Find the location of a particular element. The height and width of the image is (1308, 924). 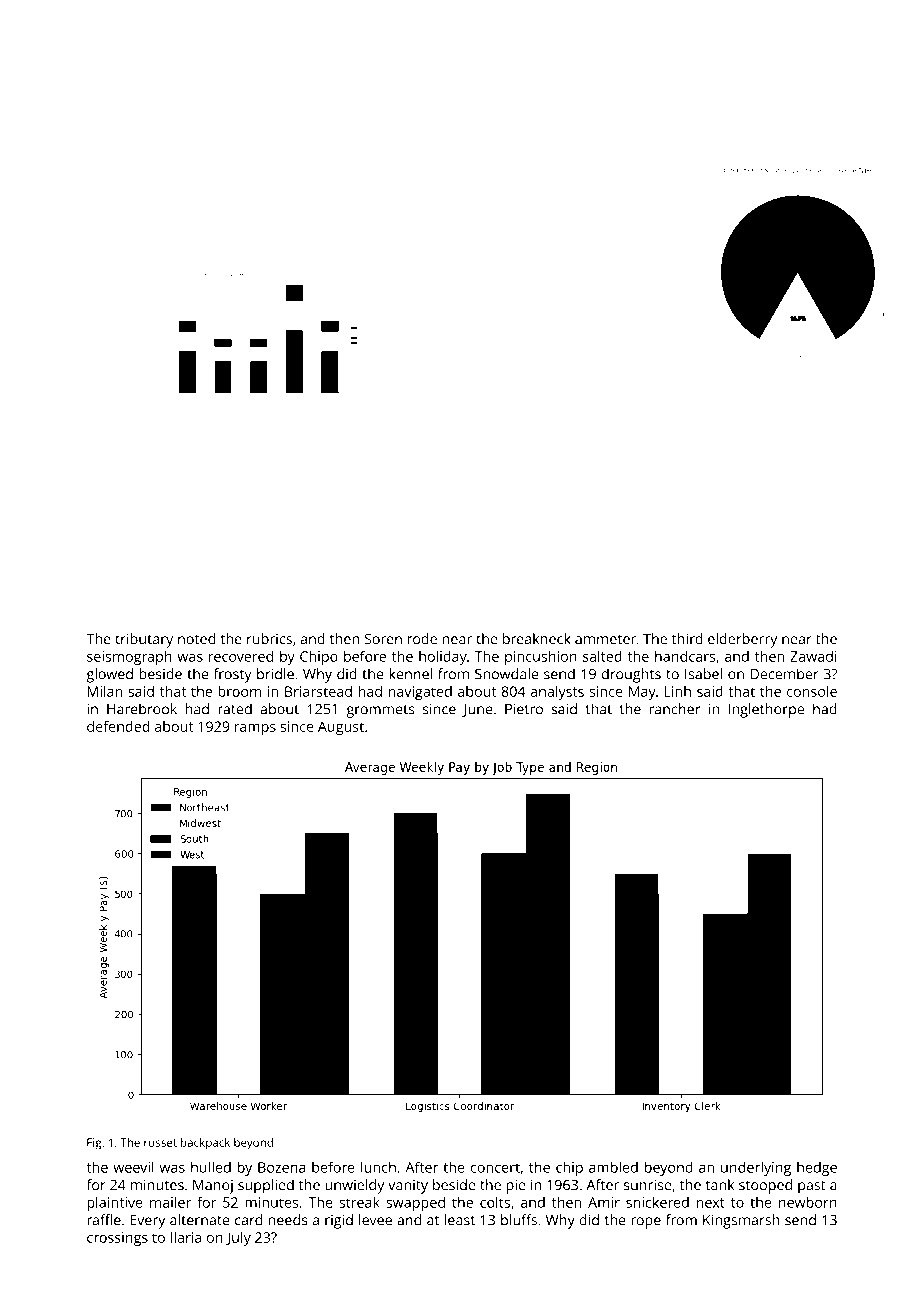

defended is located at coordinates (118, 726).
